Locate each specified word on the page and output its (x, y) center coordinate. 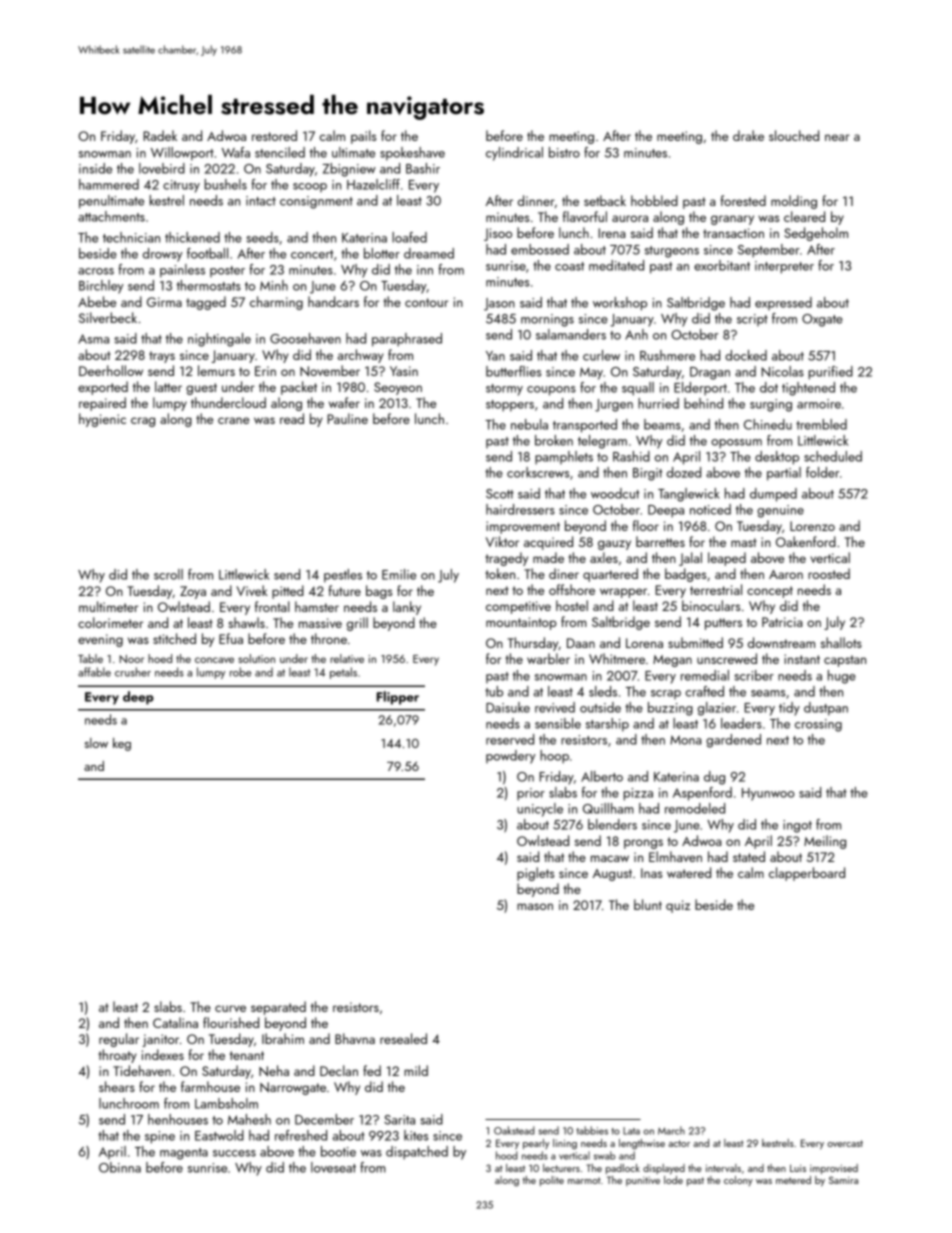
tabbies (592, 1130)
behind (703, 403)
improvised (834, 1169)
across (96, 271)
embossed (540, 249)
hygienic (102, 420)
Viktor (502, 541)
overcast (845, 1143)
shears (117, 1086)
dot (769, 387)
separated (278, 1008)
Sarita (399, 1120)
